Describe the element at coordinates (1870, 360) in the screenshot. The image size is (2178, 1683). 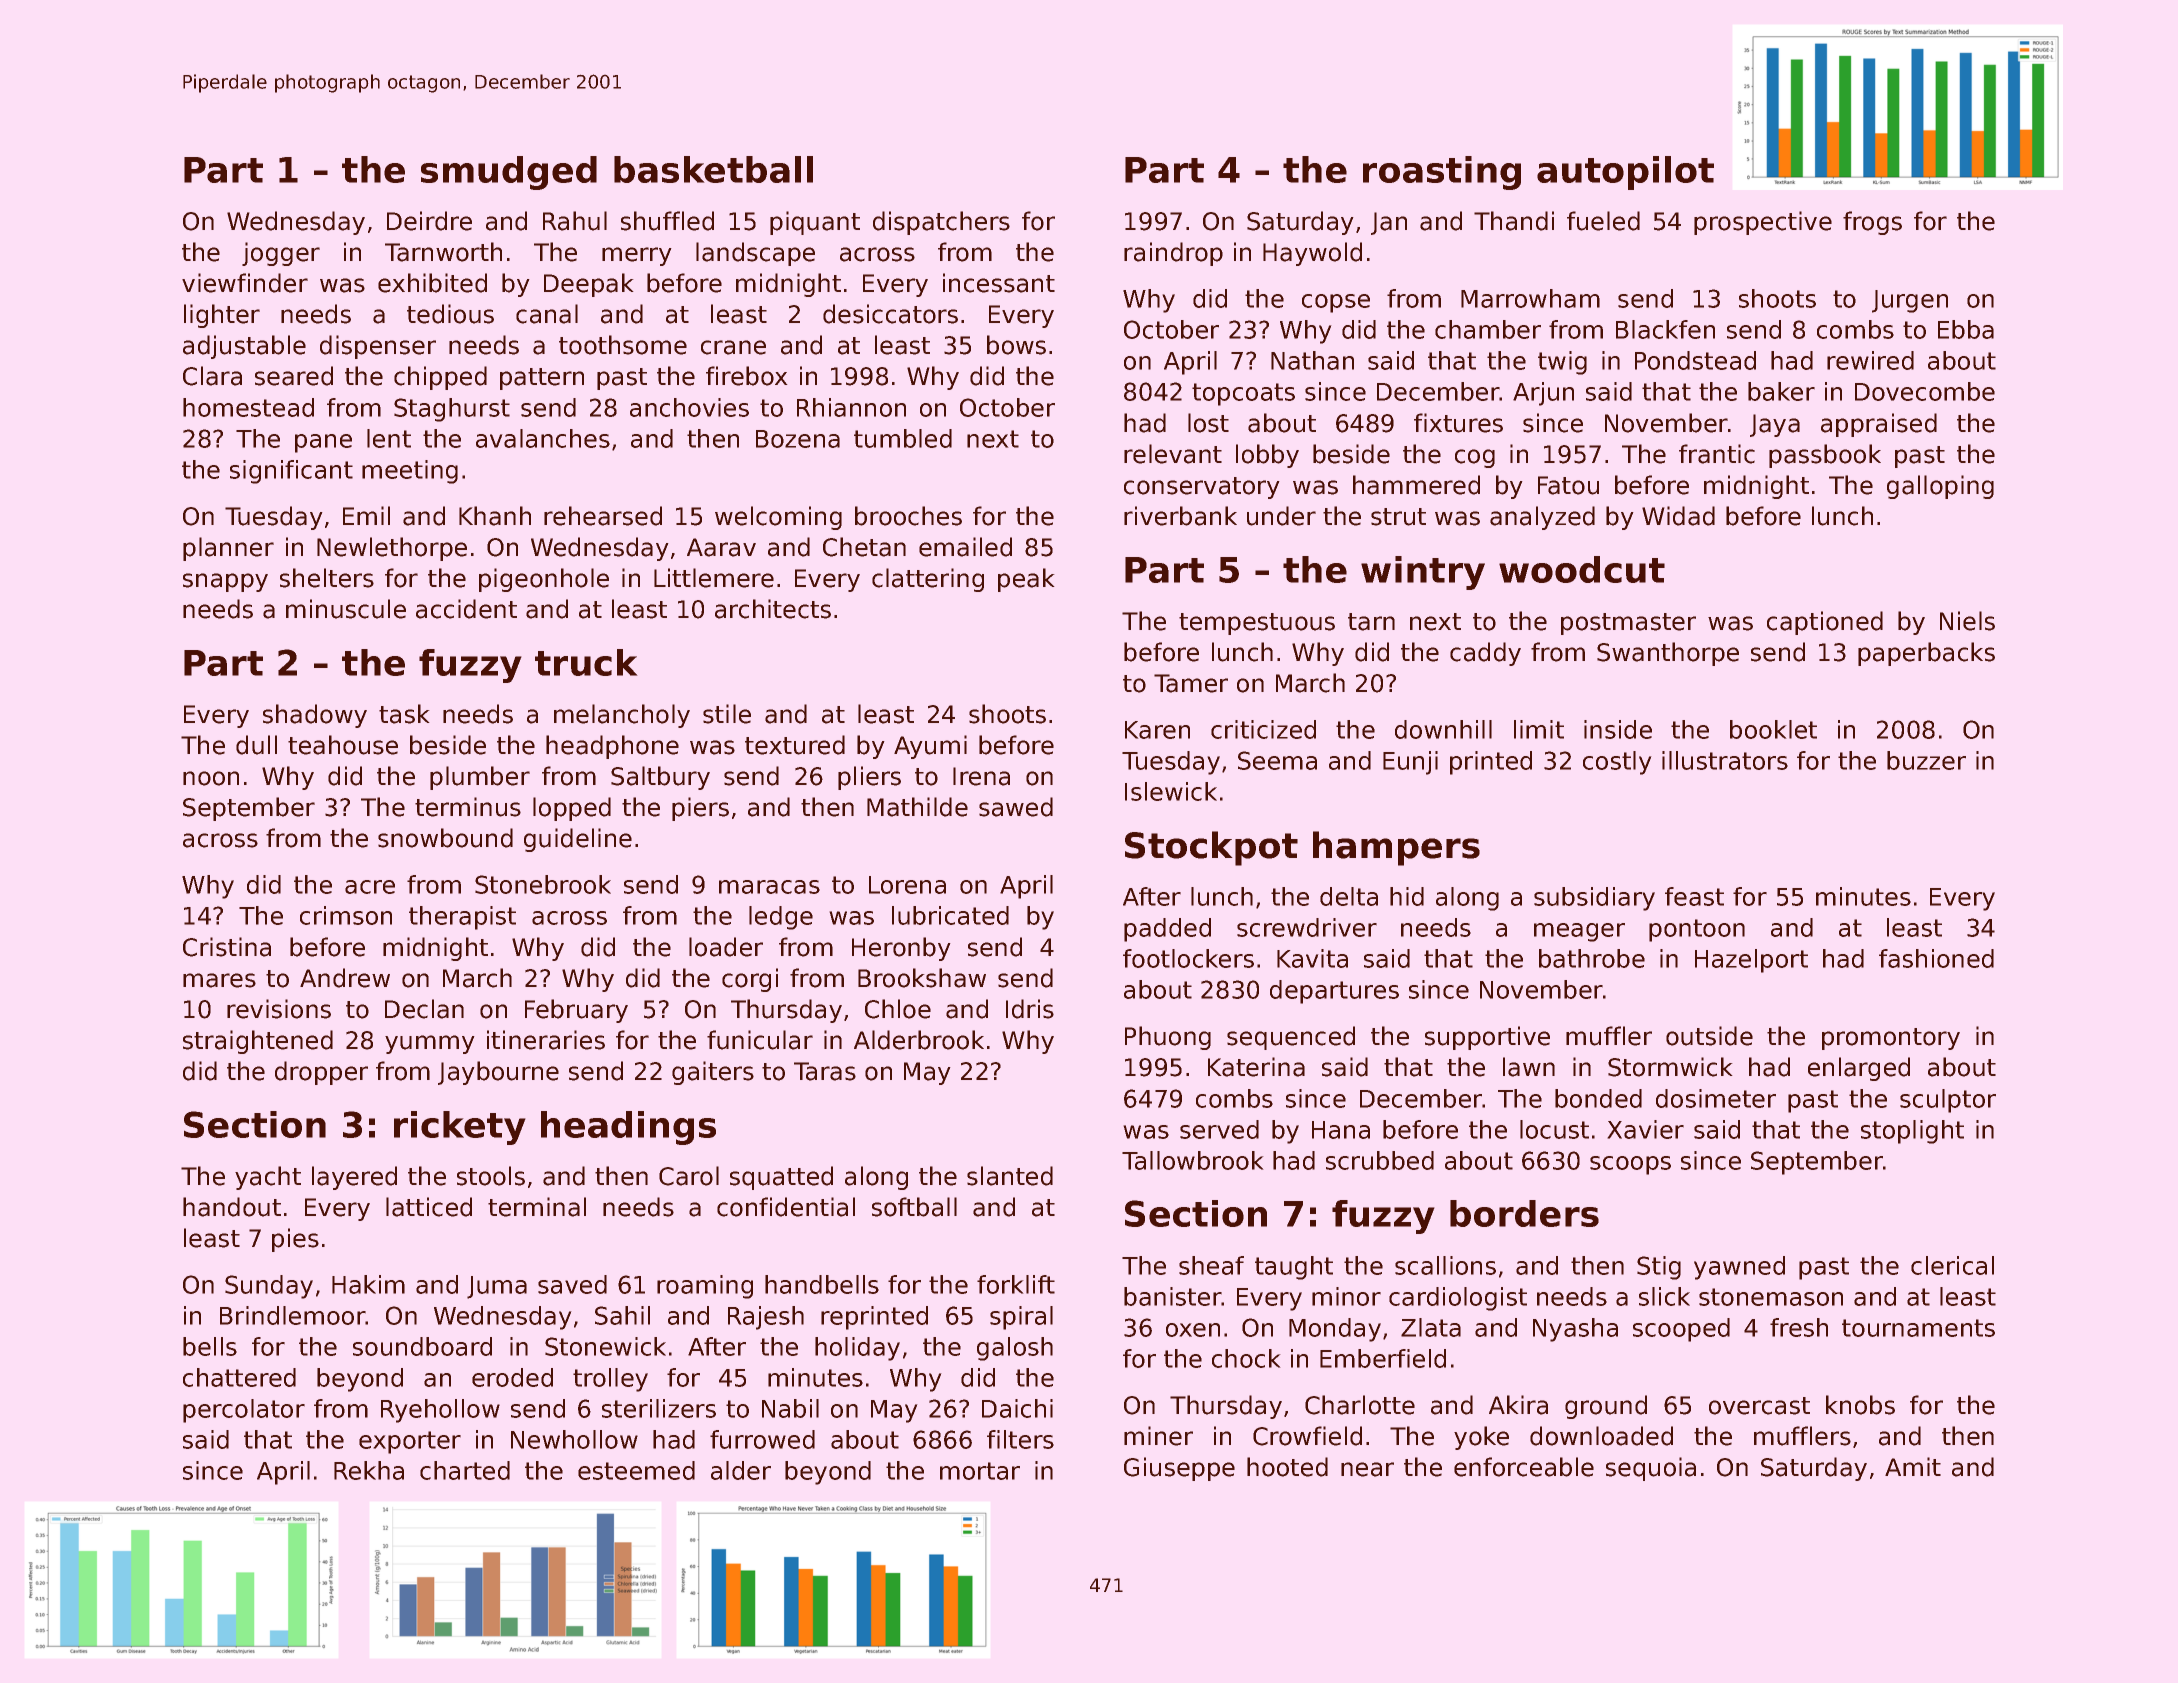
I see `rewired` at that location.
